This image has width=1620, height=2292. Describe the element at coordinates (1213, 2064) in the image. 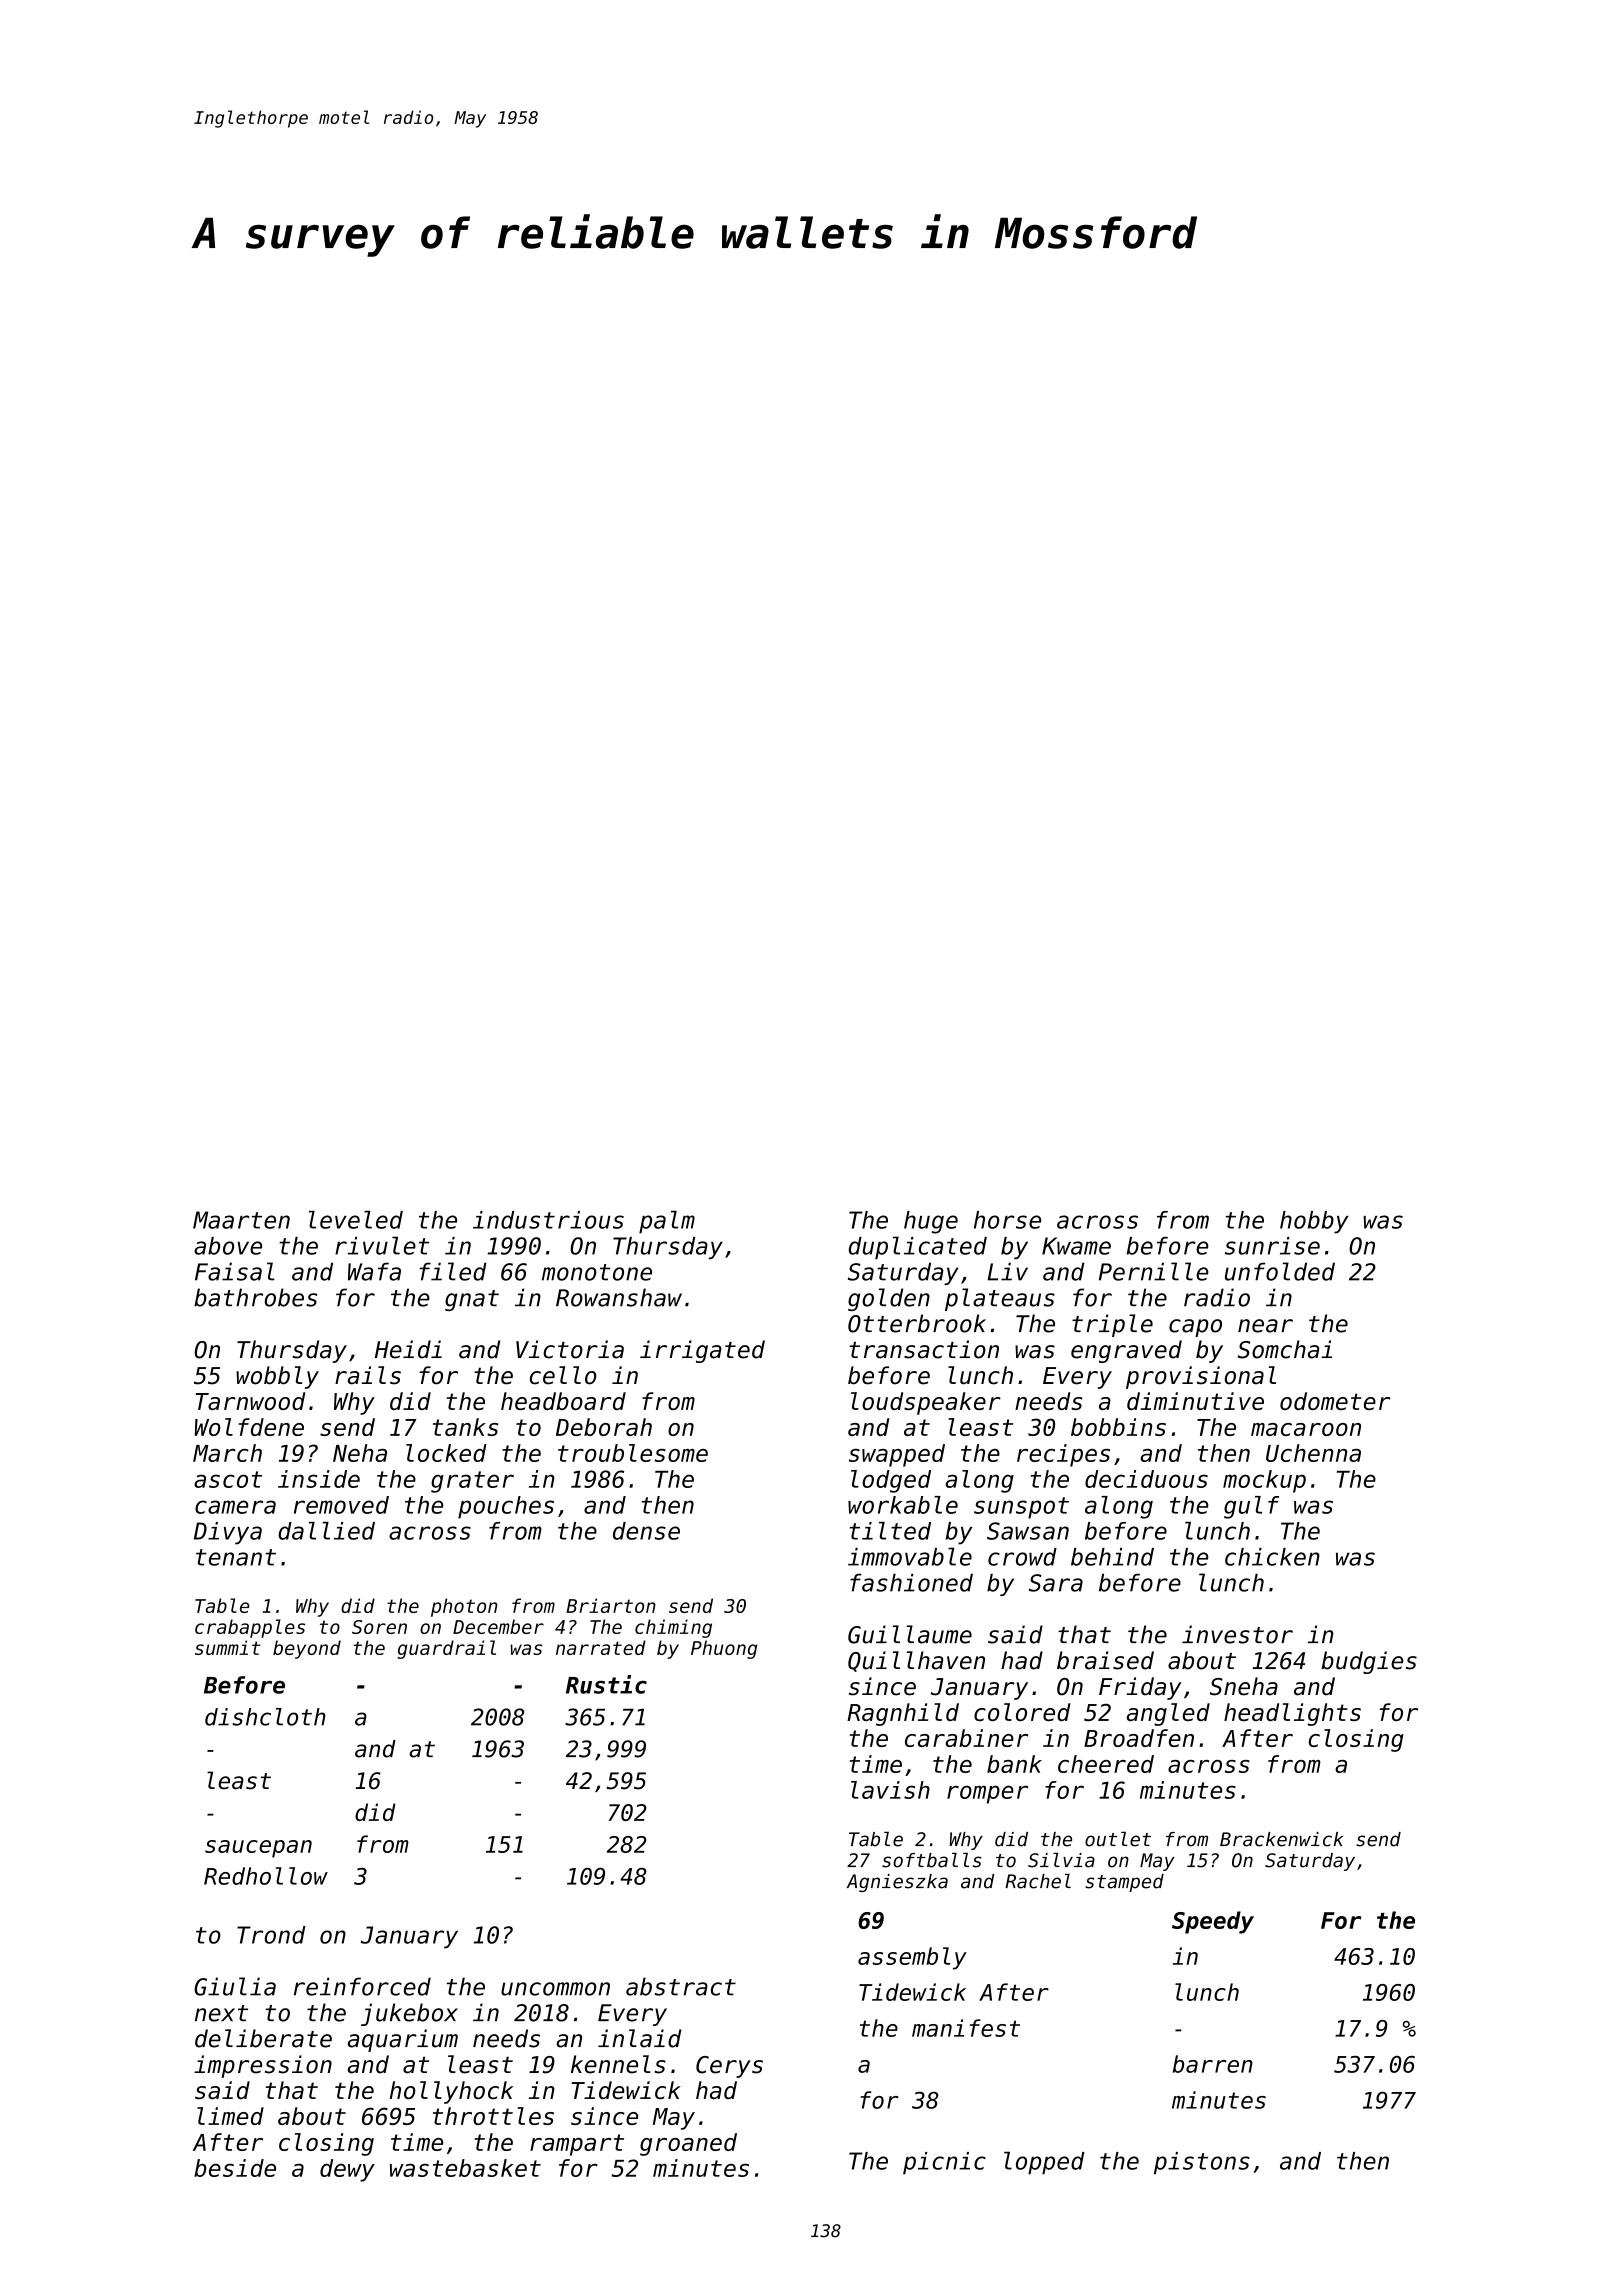

I see `barren` at that location.
